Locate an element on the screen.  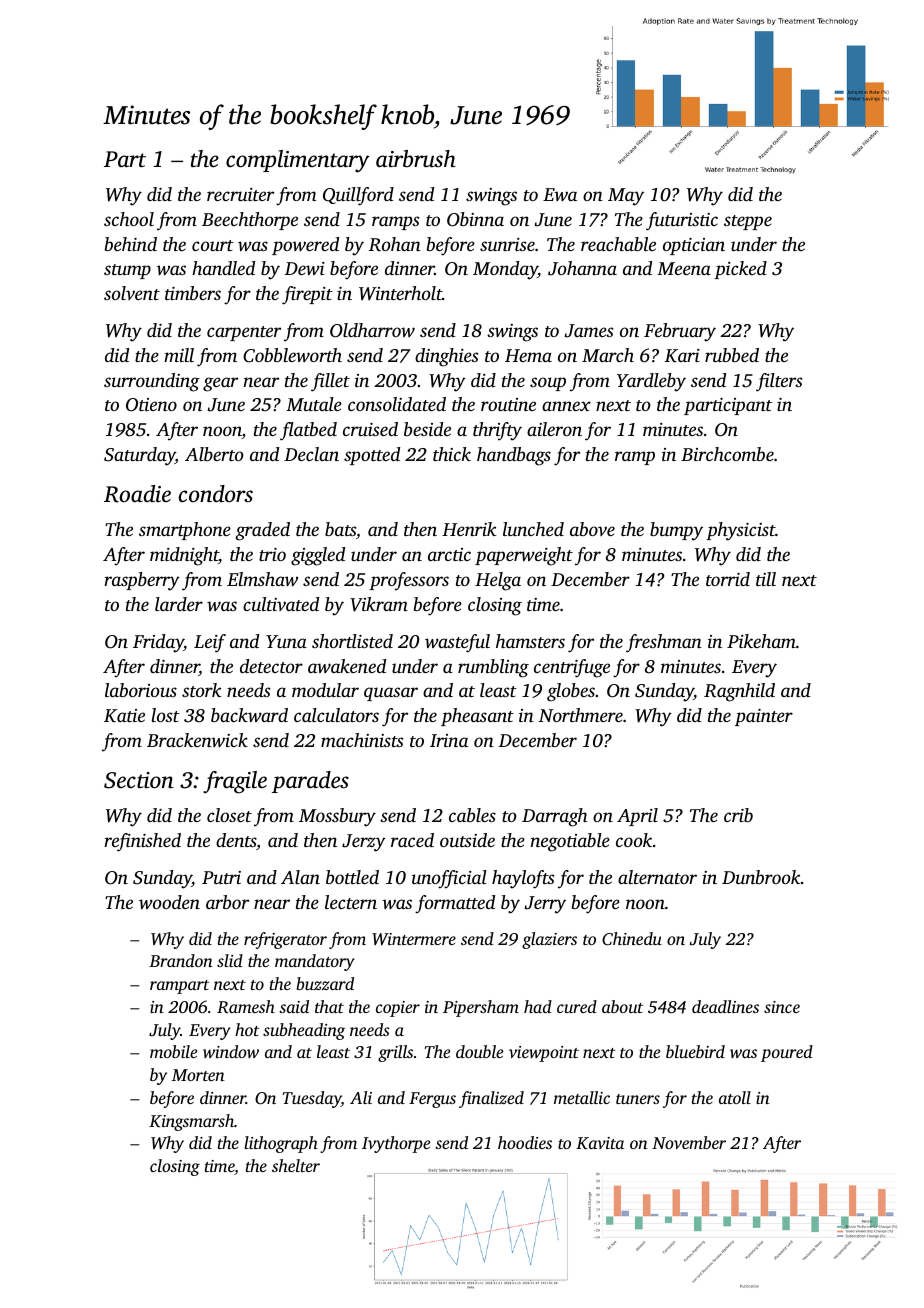
airbrush is located at coordinates (416, 159).
